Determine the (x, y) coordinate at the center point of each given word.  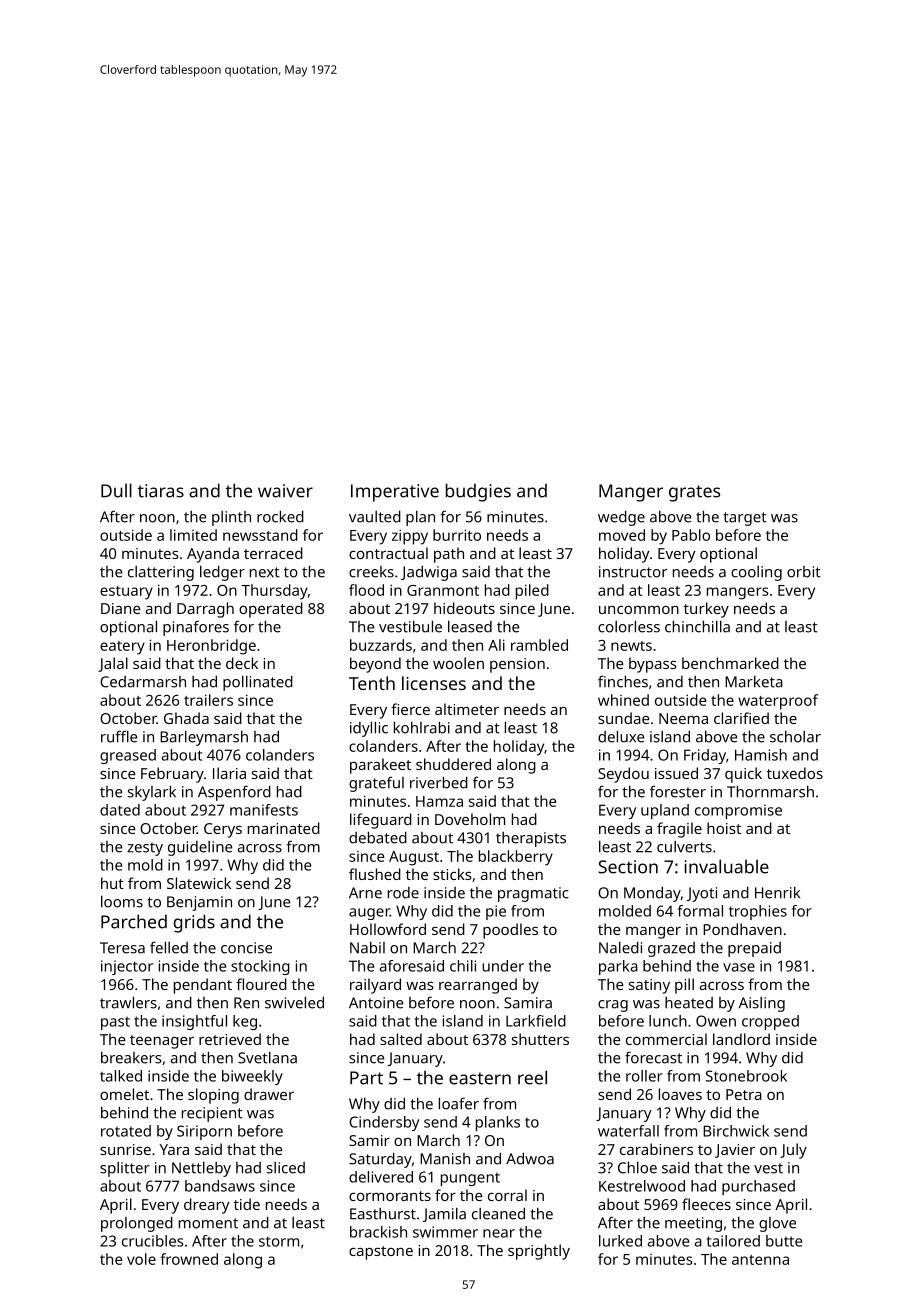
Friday (705, 756)
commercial (666, 1039)
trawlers (128, 1002)
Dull (116, 490)
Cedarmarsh (143, 682)
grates (694, 493)
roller (644, 1076)
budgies (478, 492)
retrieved (230, 1039)
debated (378, 837)
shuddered (453, 764)
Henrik (777, 893)
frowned (189, 1259)
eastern (480, 1078)
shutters (540, 1039)
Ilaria (229, 773)
